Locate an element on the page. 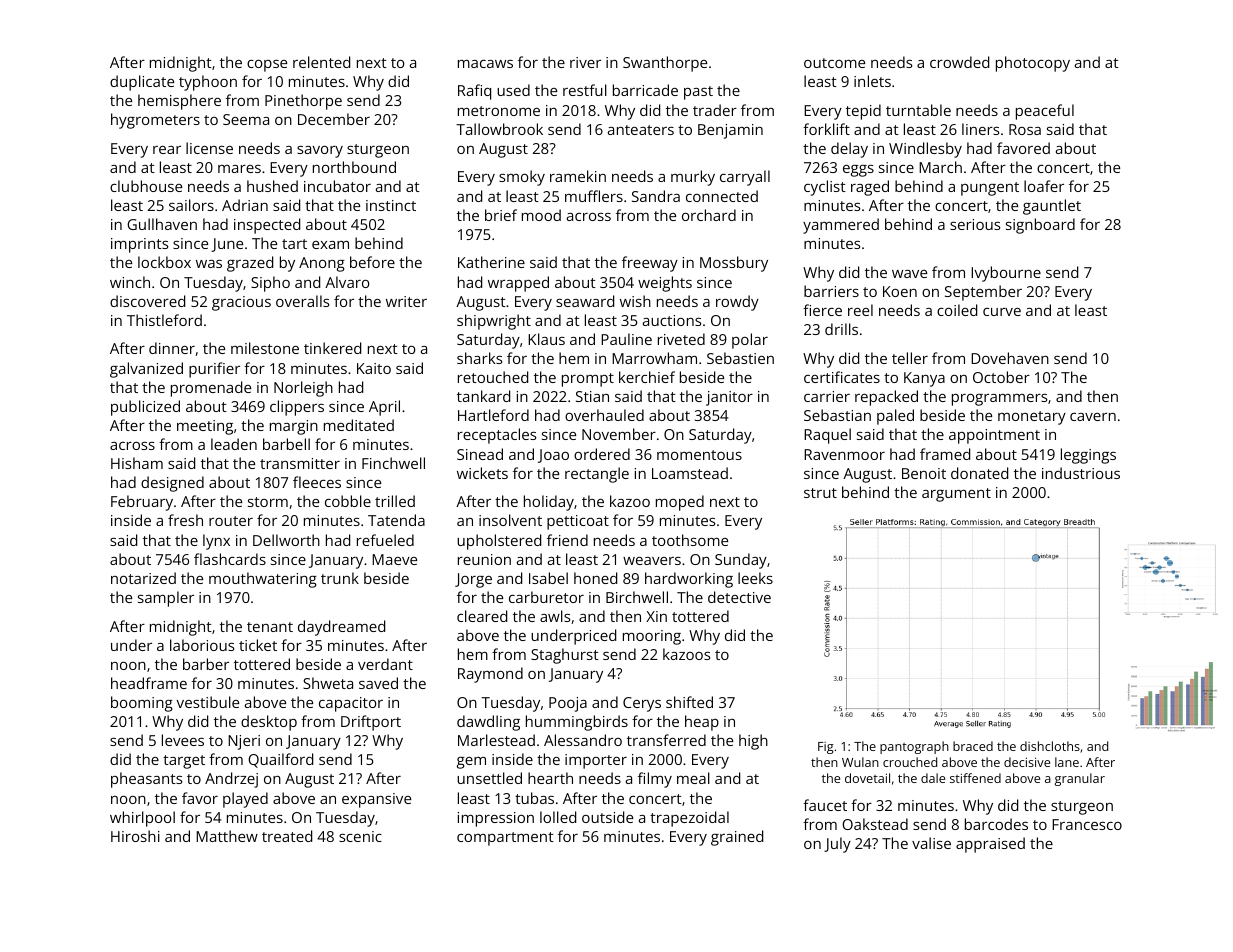  smoky is located at coordinates (522, 178).
